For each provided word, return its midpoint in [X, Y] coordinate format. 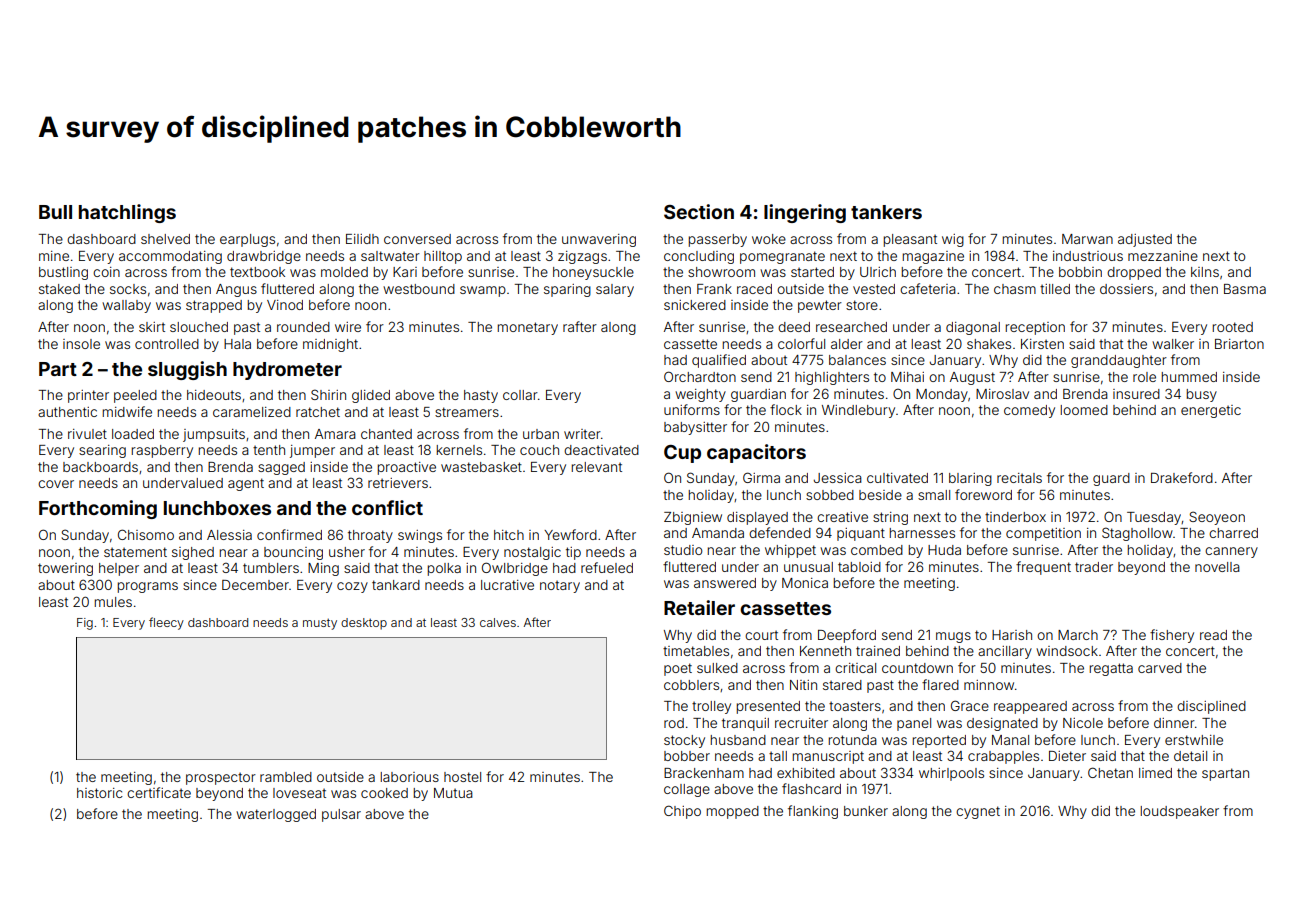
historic [100, 793]
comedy [1029, 411]
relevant [596, 467]
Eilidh [362, 239]
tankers [886, 212]
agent [246, 484]
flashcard [811, 788]
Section [699, 211]
